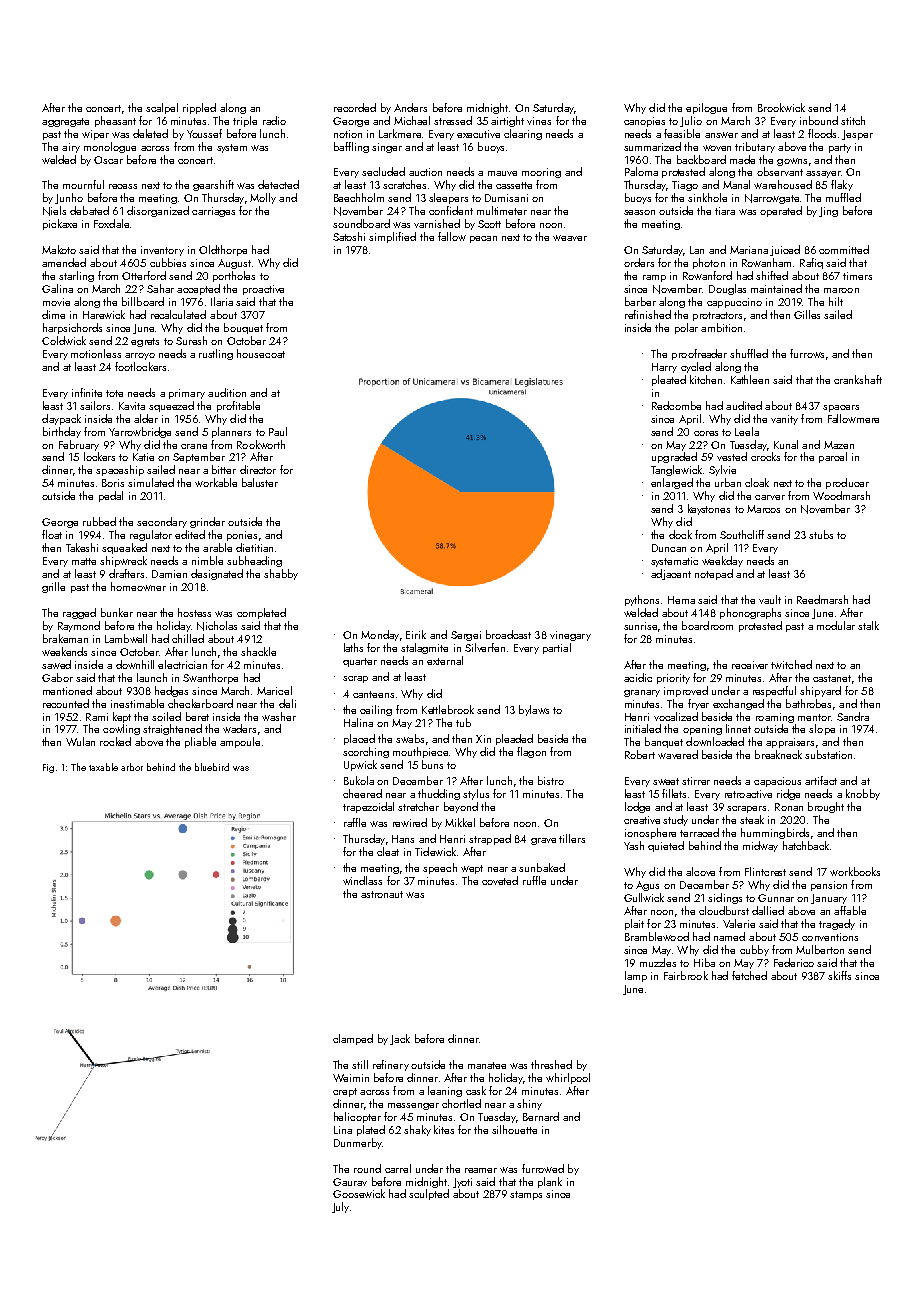 This screenshot has height=1308, width=924. What do you see at coordinates (71, 148) in the screenshot?
I see `airy` at bounding box center [71, 148].
